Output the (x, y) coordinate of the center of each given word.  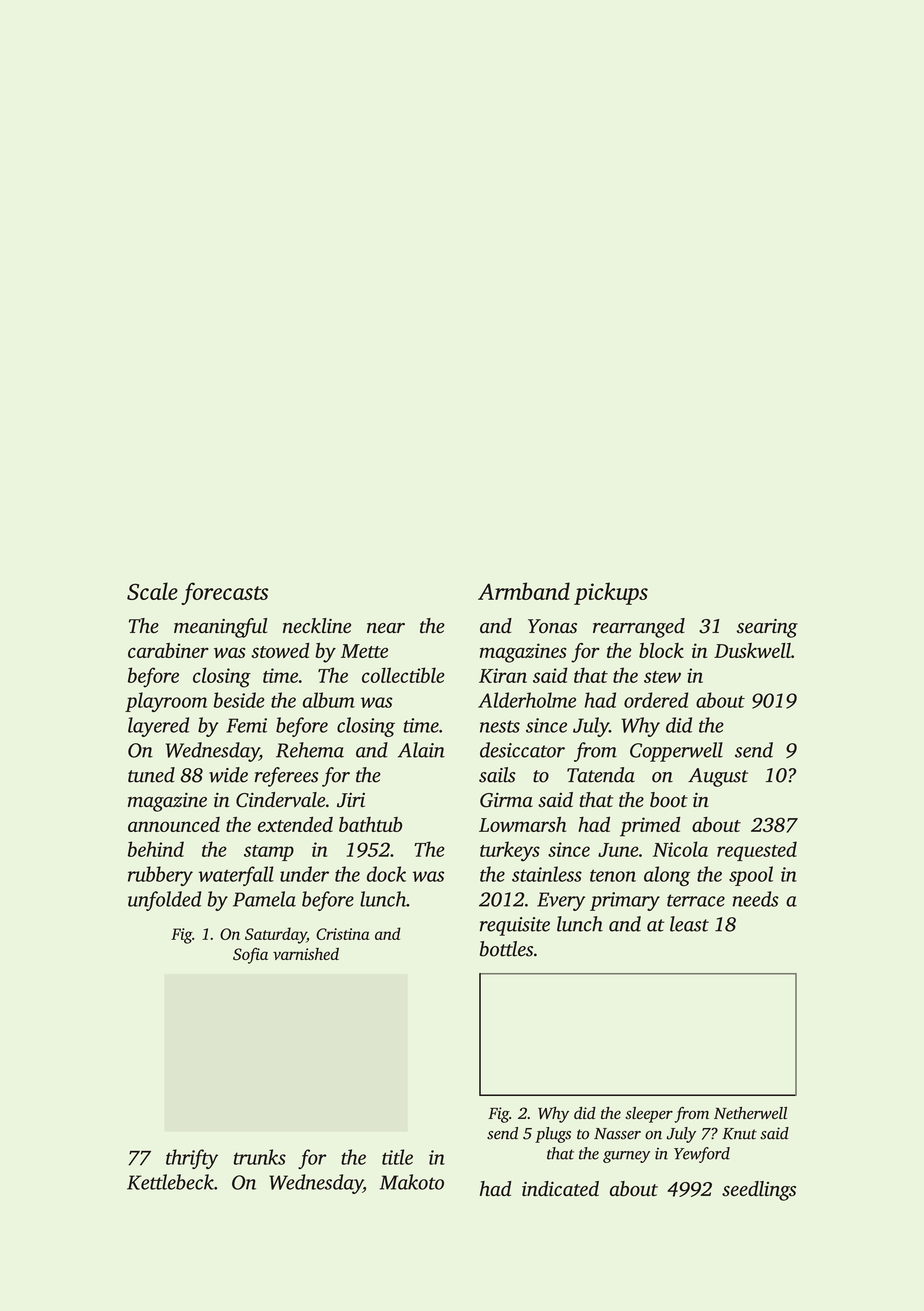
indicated (560, 1188)
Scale (152, 591)
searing (767, 628)
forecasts (224, 593)
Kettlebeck (170, 1182)
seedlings (759, 1191)
